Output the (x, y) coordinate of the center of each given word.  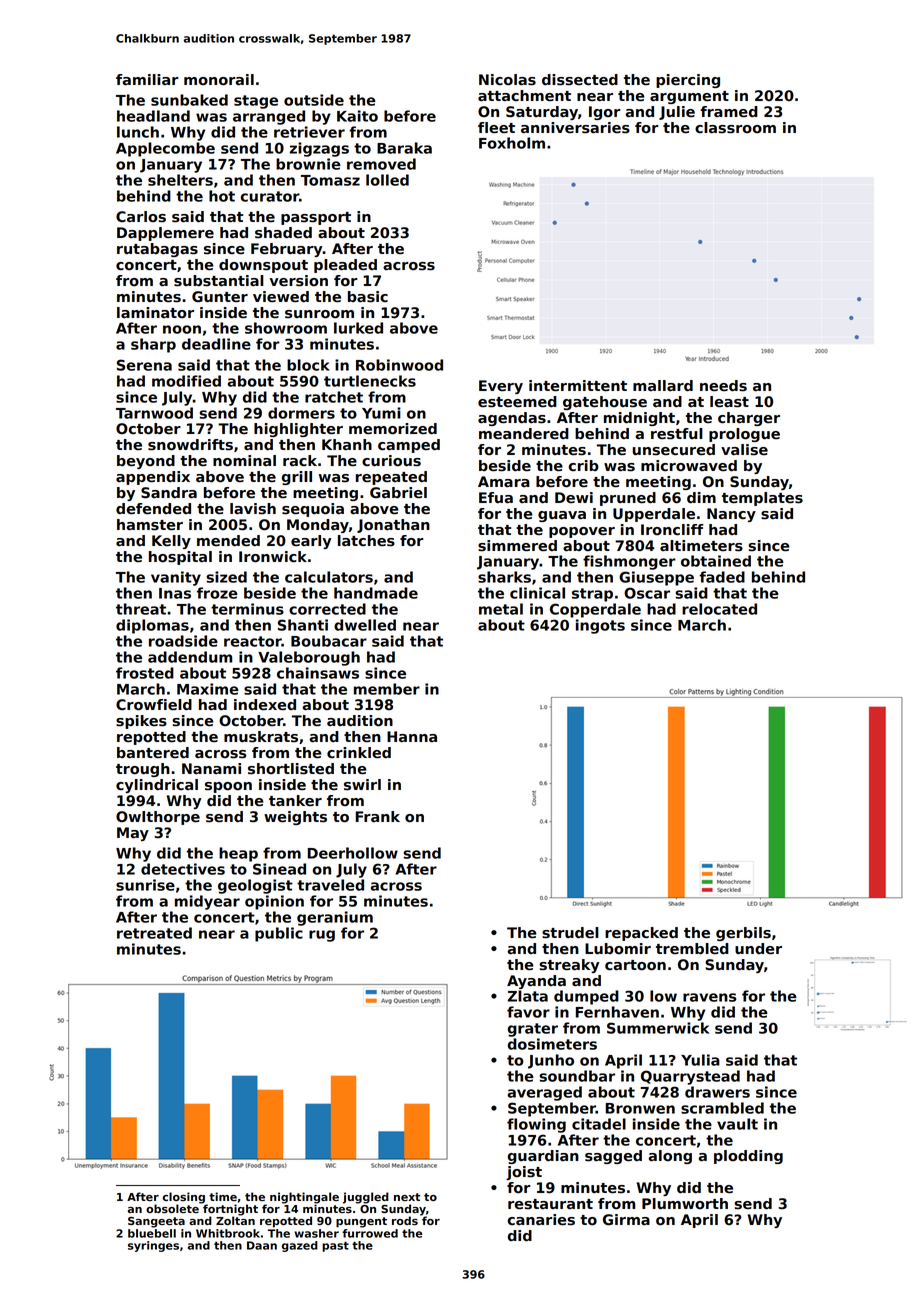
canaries (541, 1220)
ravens (709, 997)
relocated (719, 609)
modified (186, 381)
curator (269, 196)
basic (368, 297)
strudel (570, 933)
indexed (265, 704)
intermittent (578, 386)
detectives (183, 869)
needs (723, 386)
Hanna (412, 737)
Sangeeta (156, 1222)
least (729, 402)
